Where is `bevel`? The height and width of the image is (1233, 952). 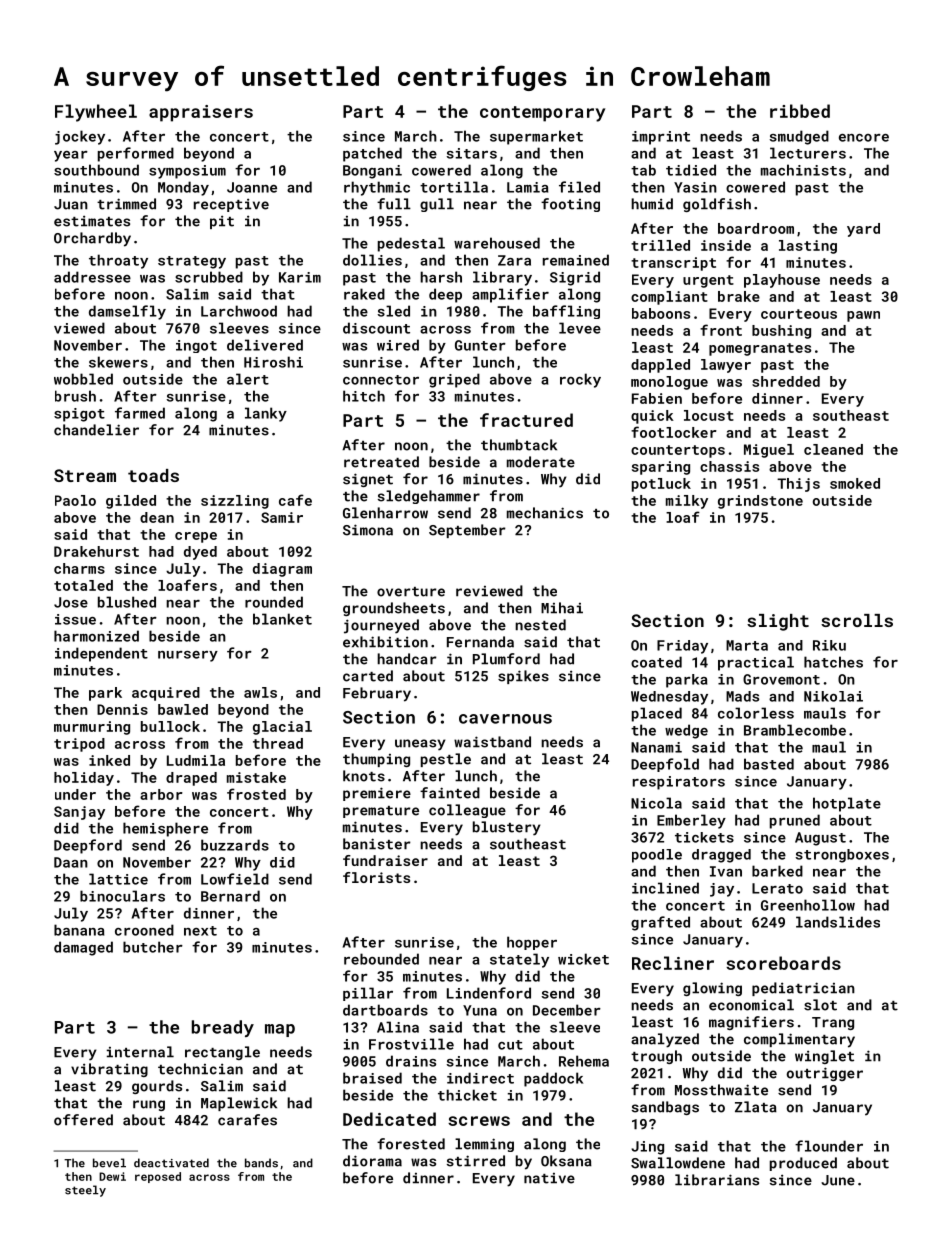
bevel is located at coordinates (109, 1163).
